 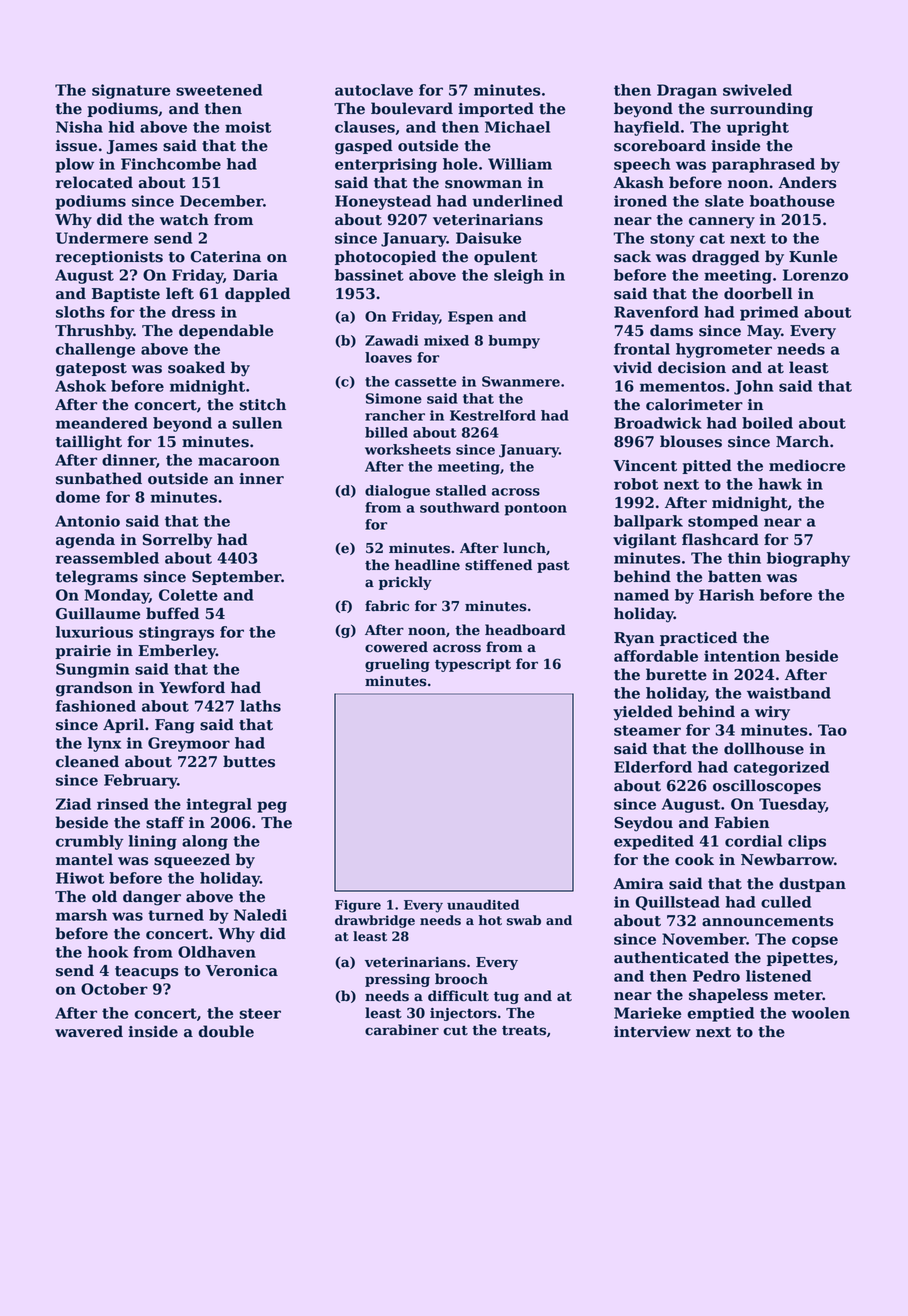 What do you see at coordinates (239, 461) in the page?
I see `macaroon` at bounding box center [239, 461].
